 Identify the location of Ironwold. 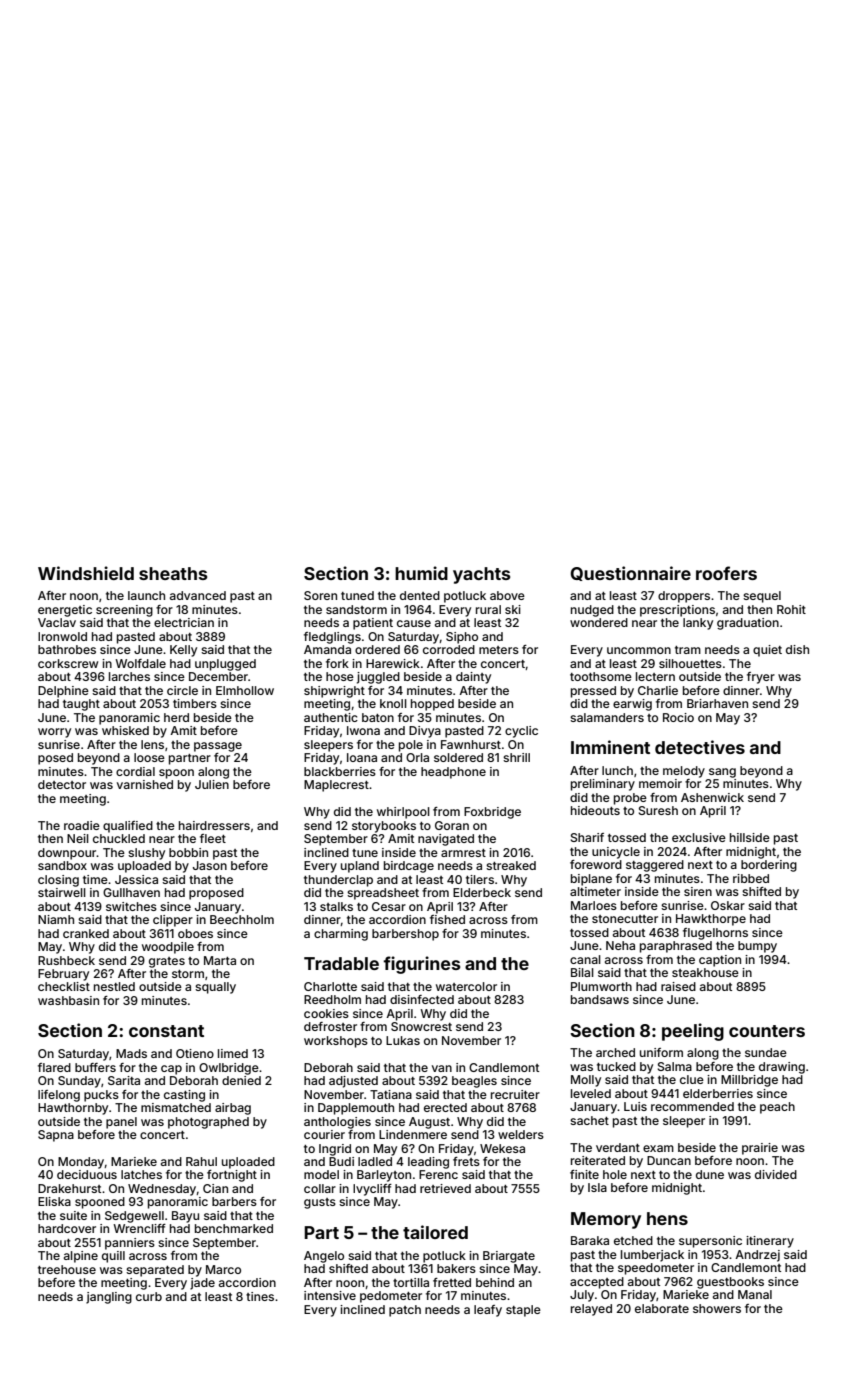
(62, 636).
